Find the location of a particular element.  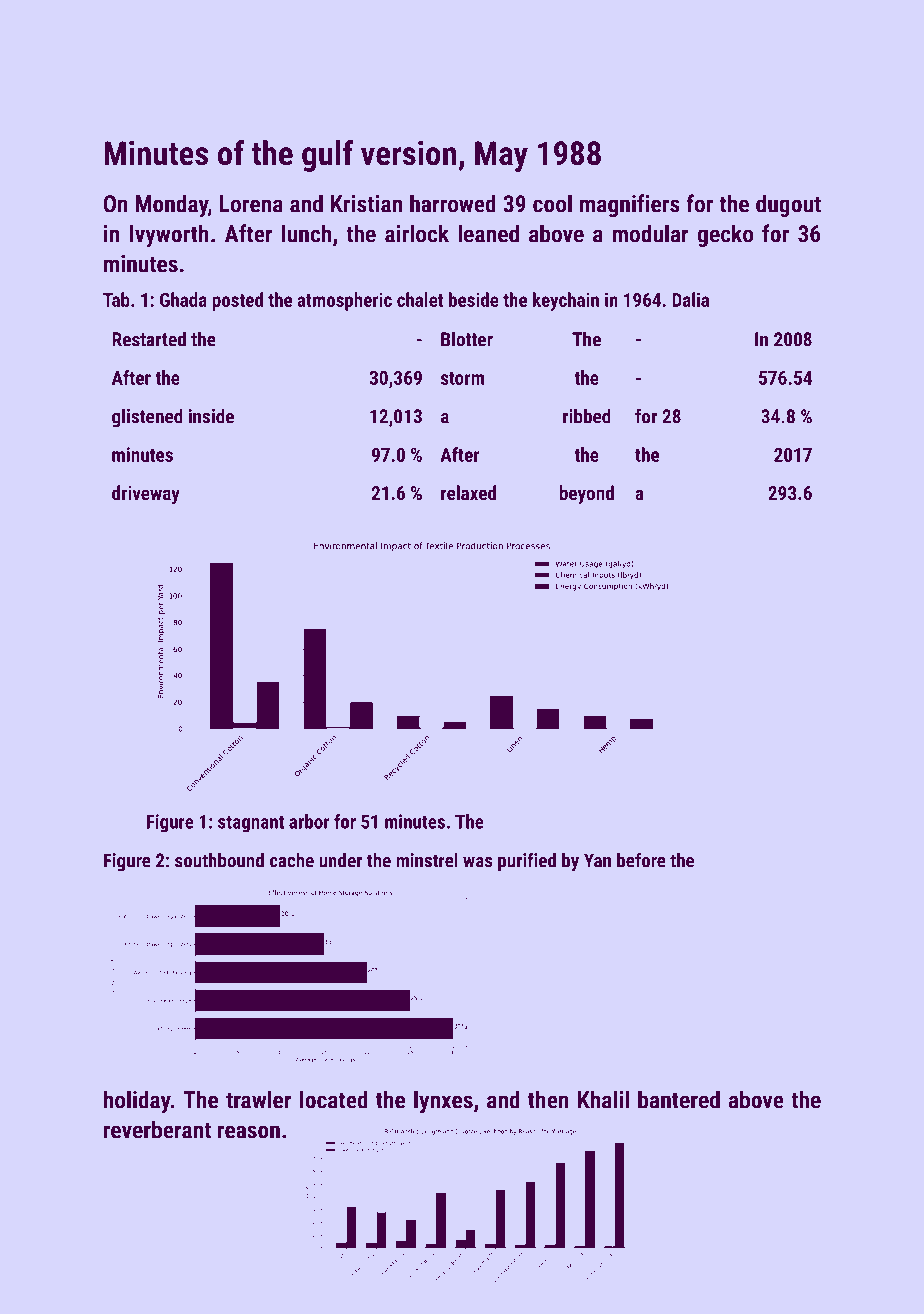

lynxes is located at coordinates (443, 1102).
